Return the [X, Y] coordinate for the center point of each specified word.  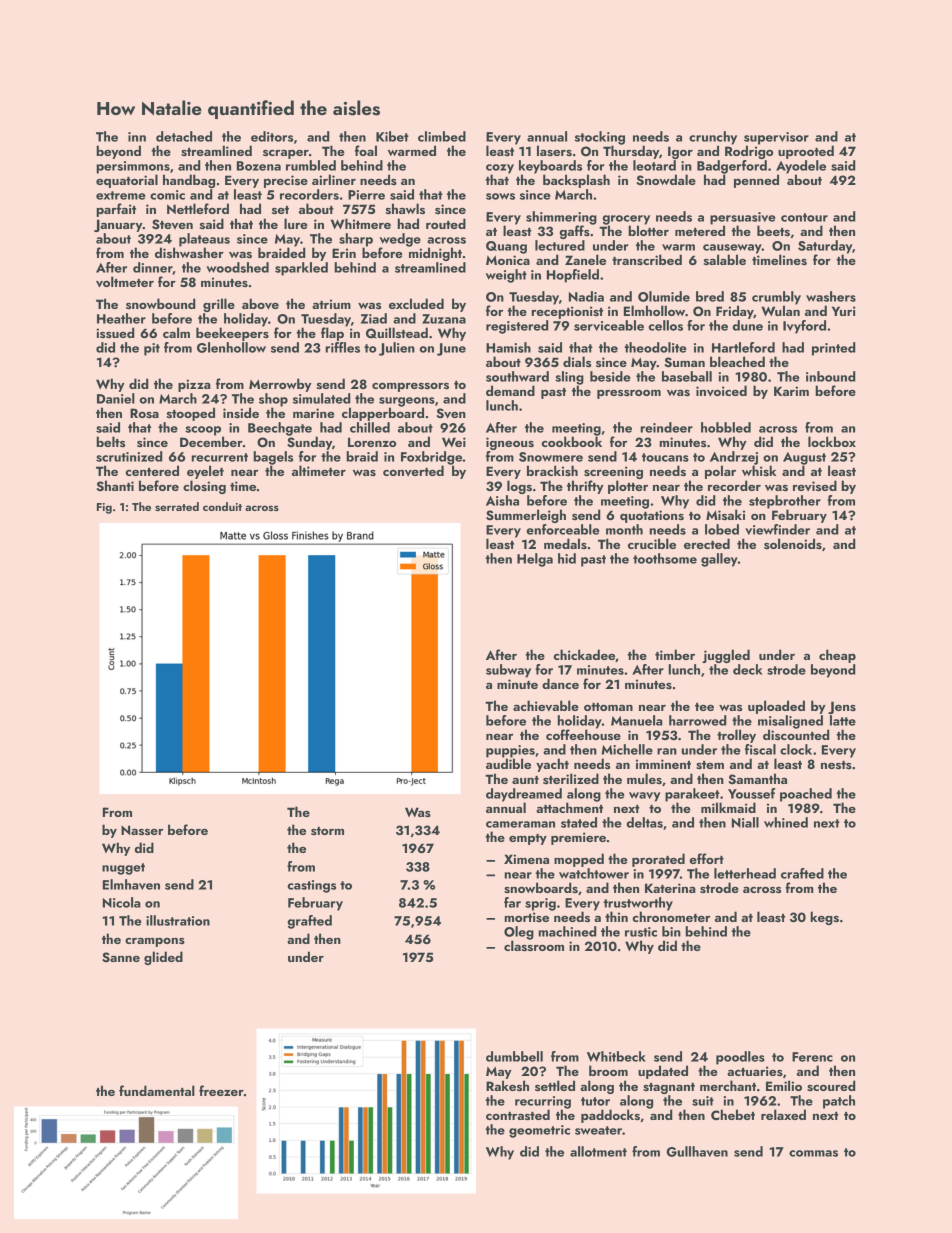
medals [565, 543]
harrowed [697, 720]
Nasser [142, 830]
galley [719, 560]
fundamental [157, 1090]
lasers [554, 150]
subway [508, 671]
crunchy [713, 138]
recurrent [220, 457]
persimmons [133, 167]
